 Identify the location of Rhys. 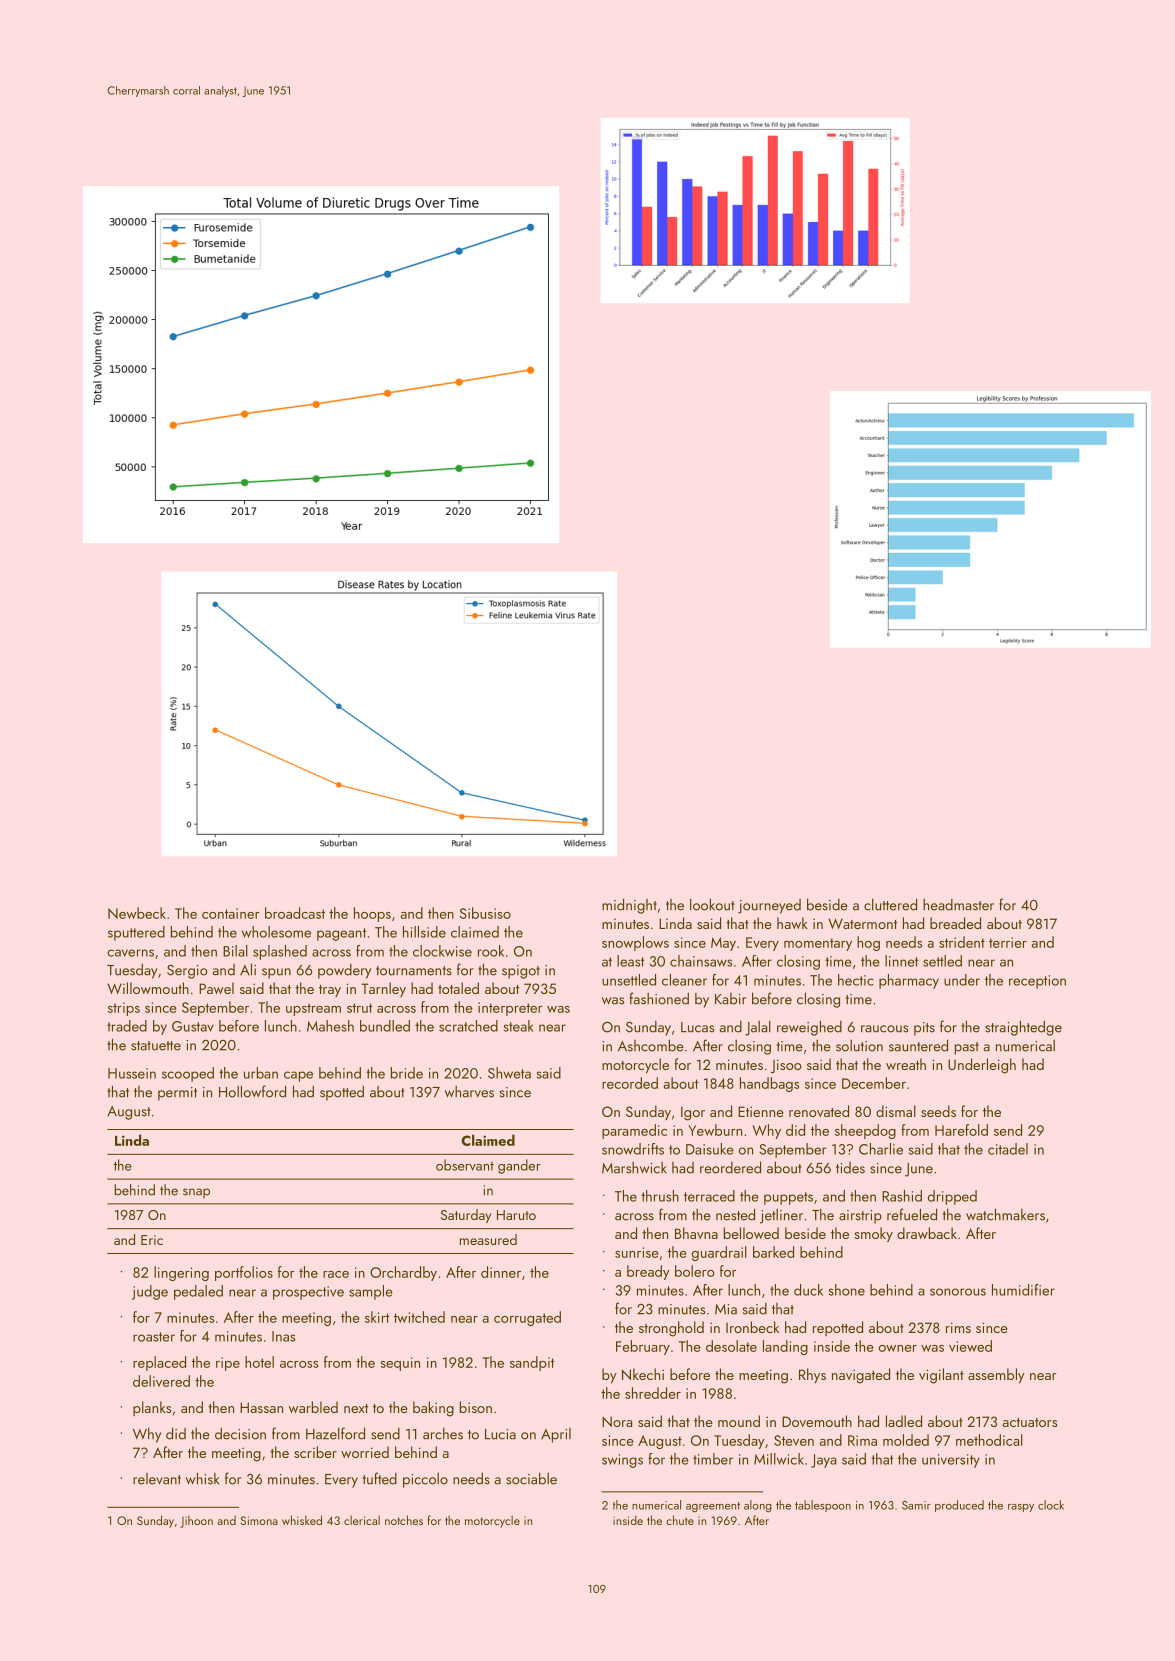
(812, 1375).
